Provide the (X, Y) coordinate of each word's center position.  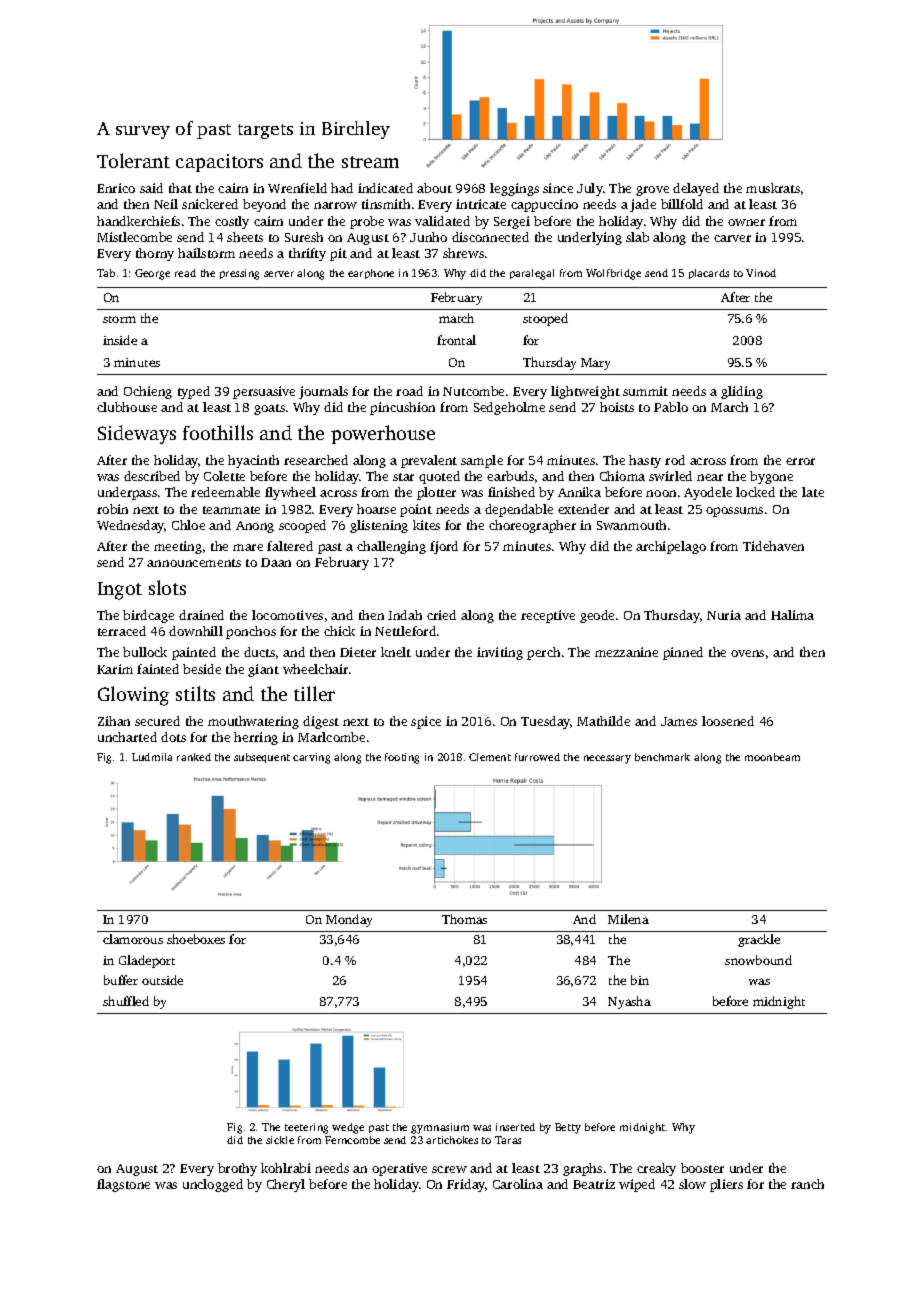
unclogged (213, 1185)
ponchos (251, 632)
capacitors (219, 163)
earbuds (510, 476)
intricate (481, 204)
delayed (696, 189)
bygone (771, 477)
